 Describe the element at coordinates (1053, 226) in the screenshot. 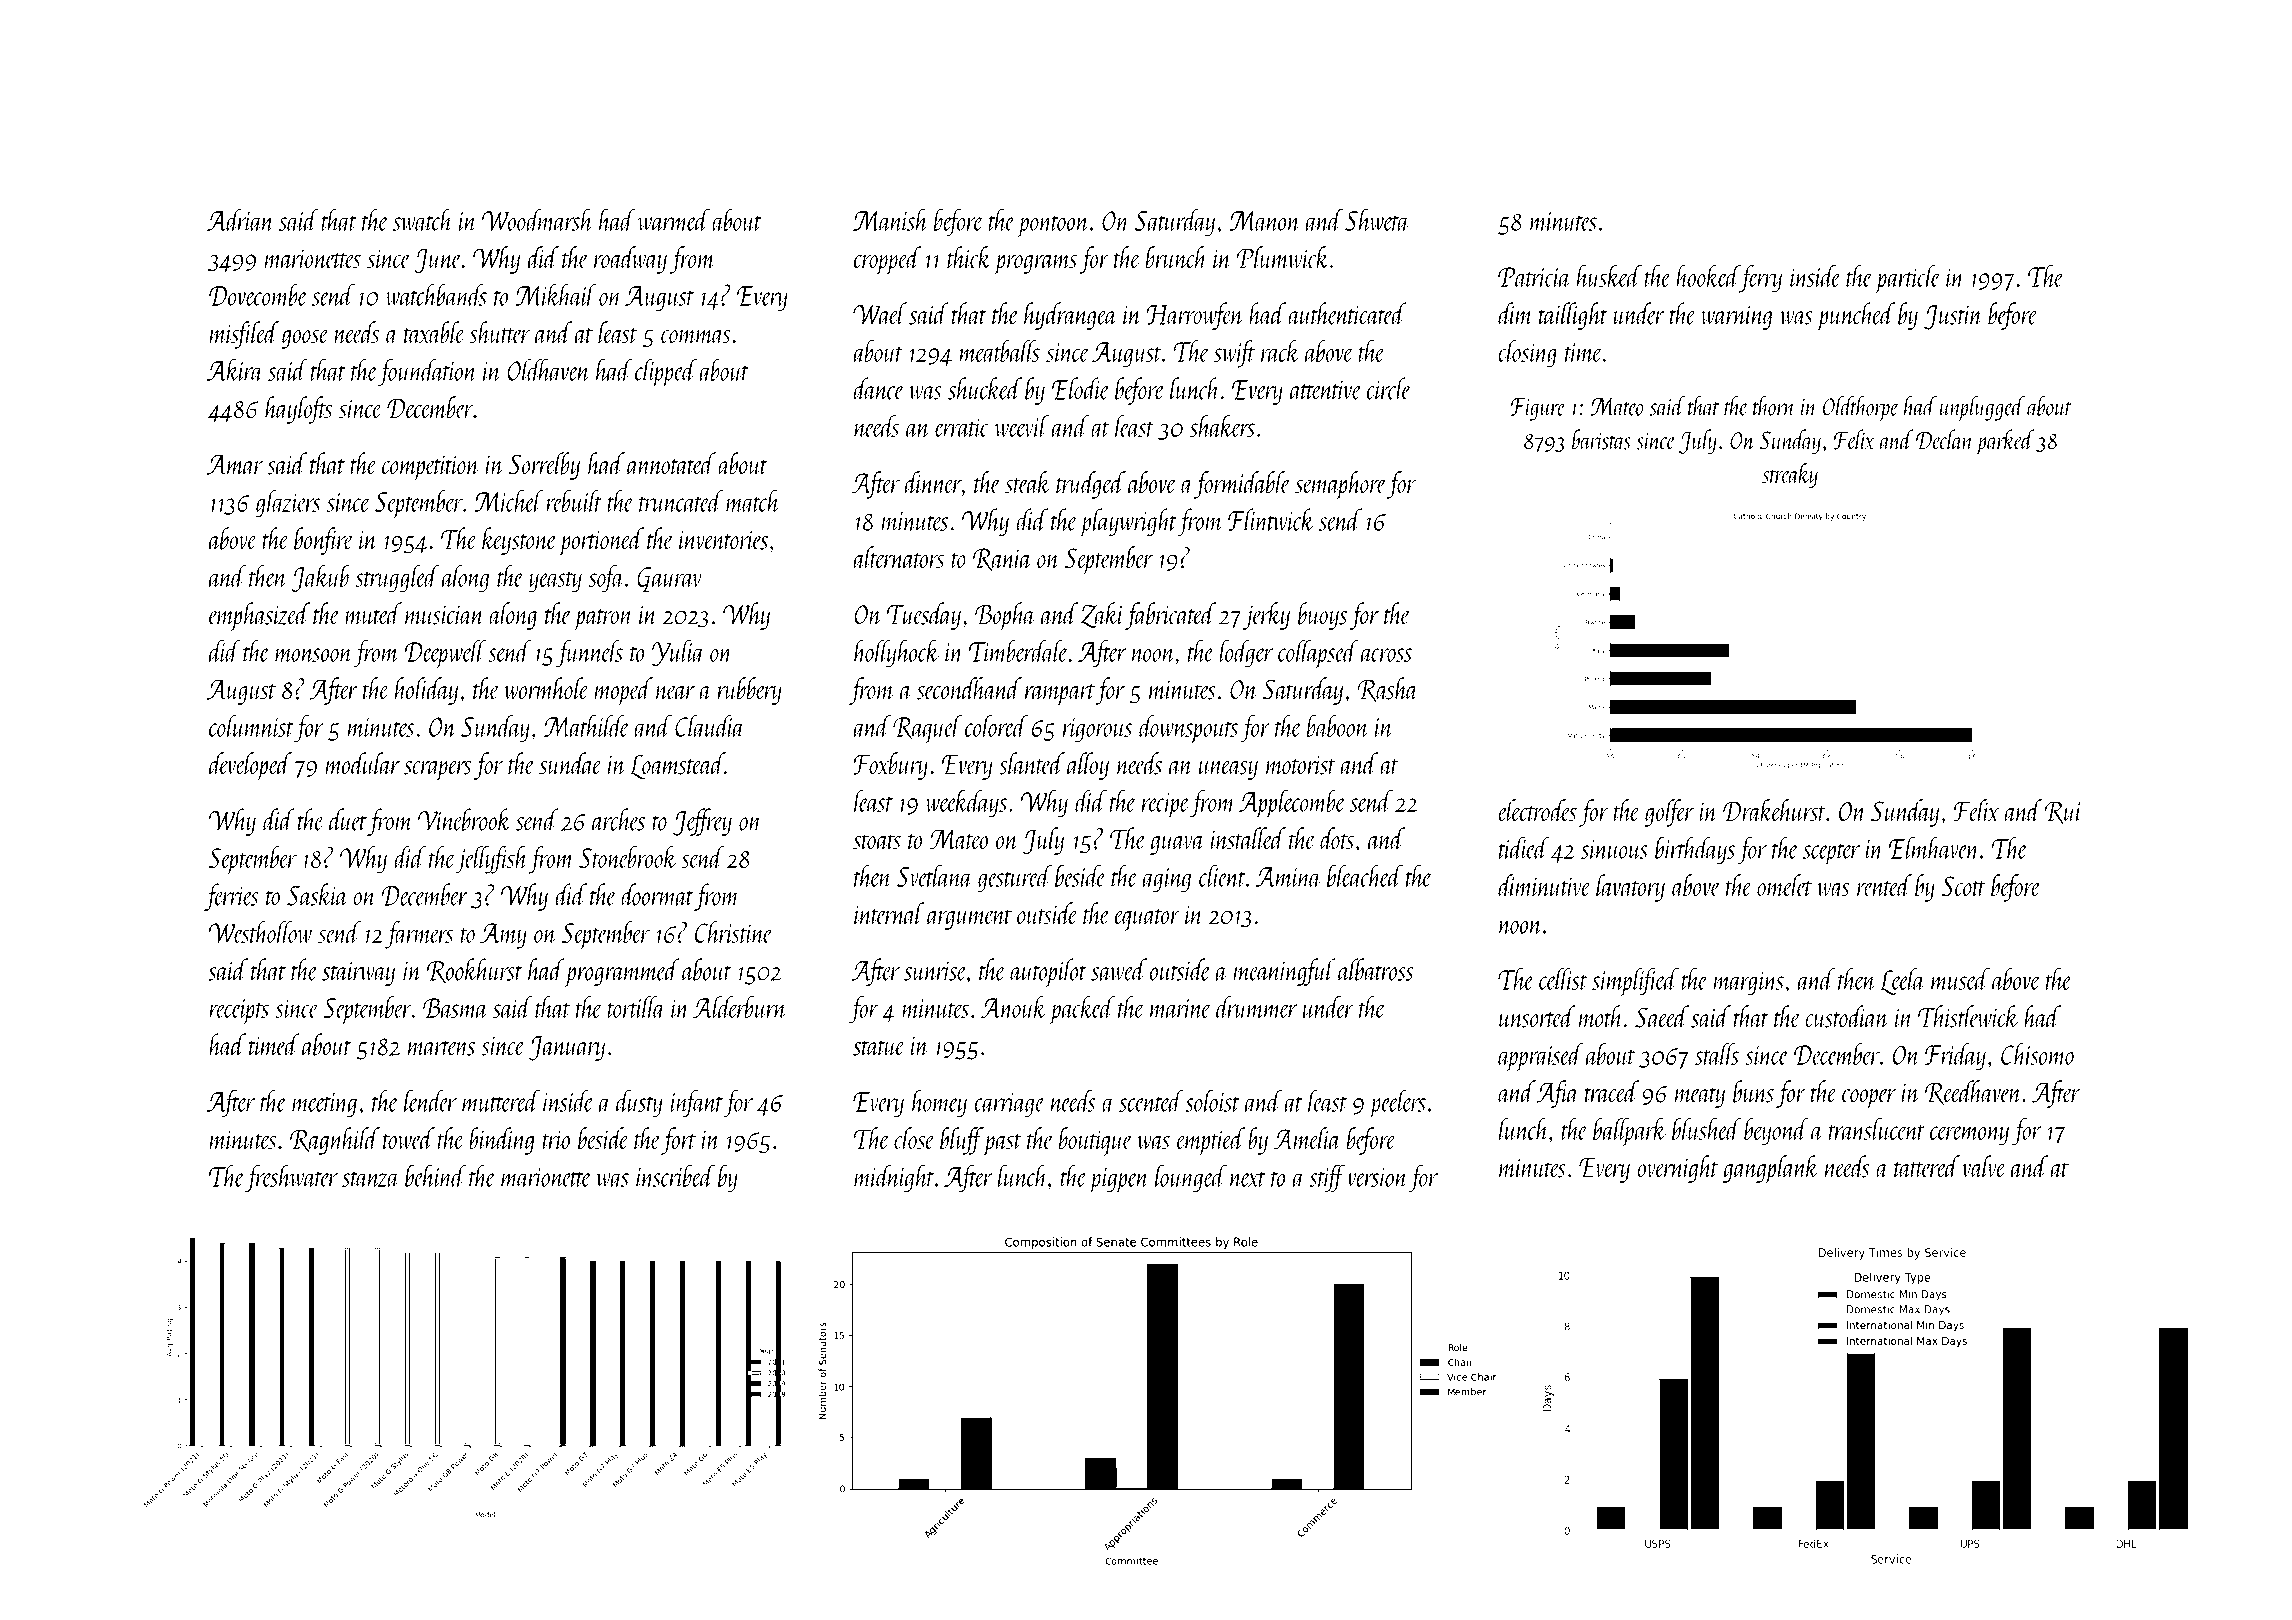

I see `pontoon` at that location.
